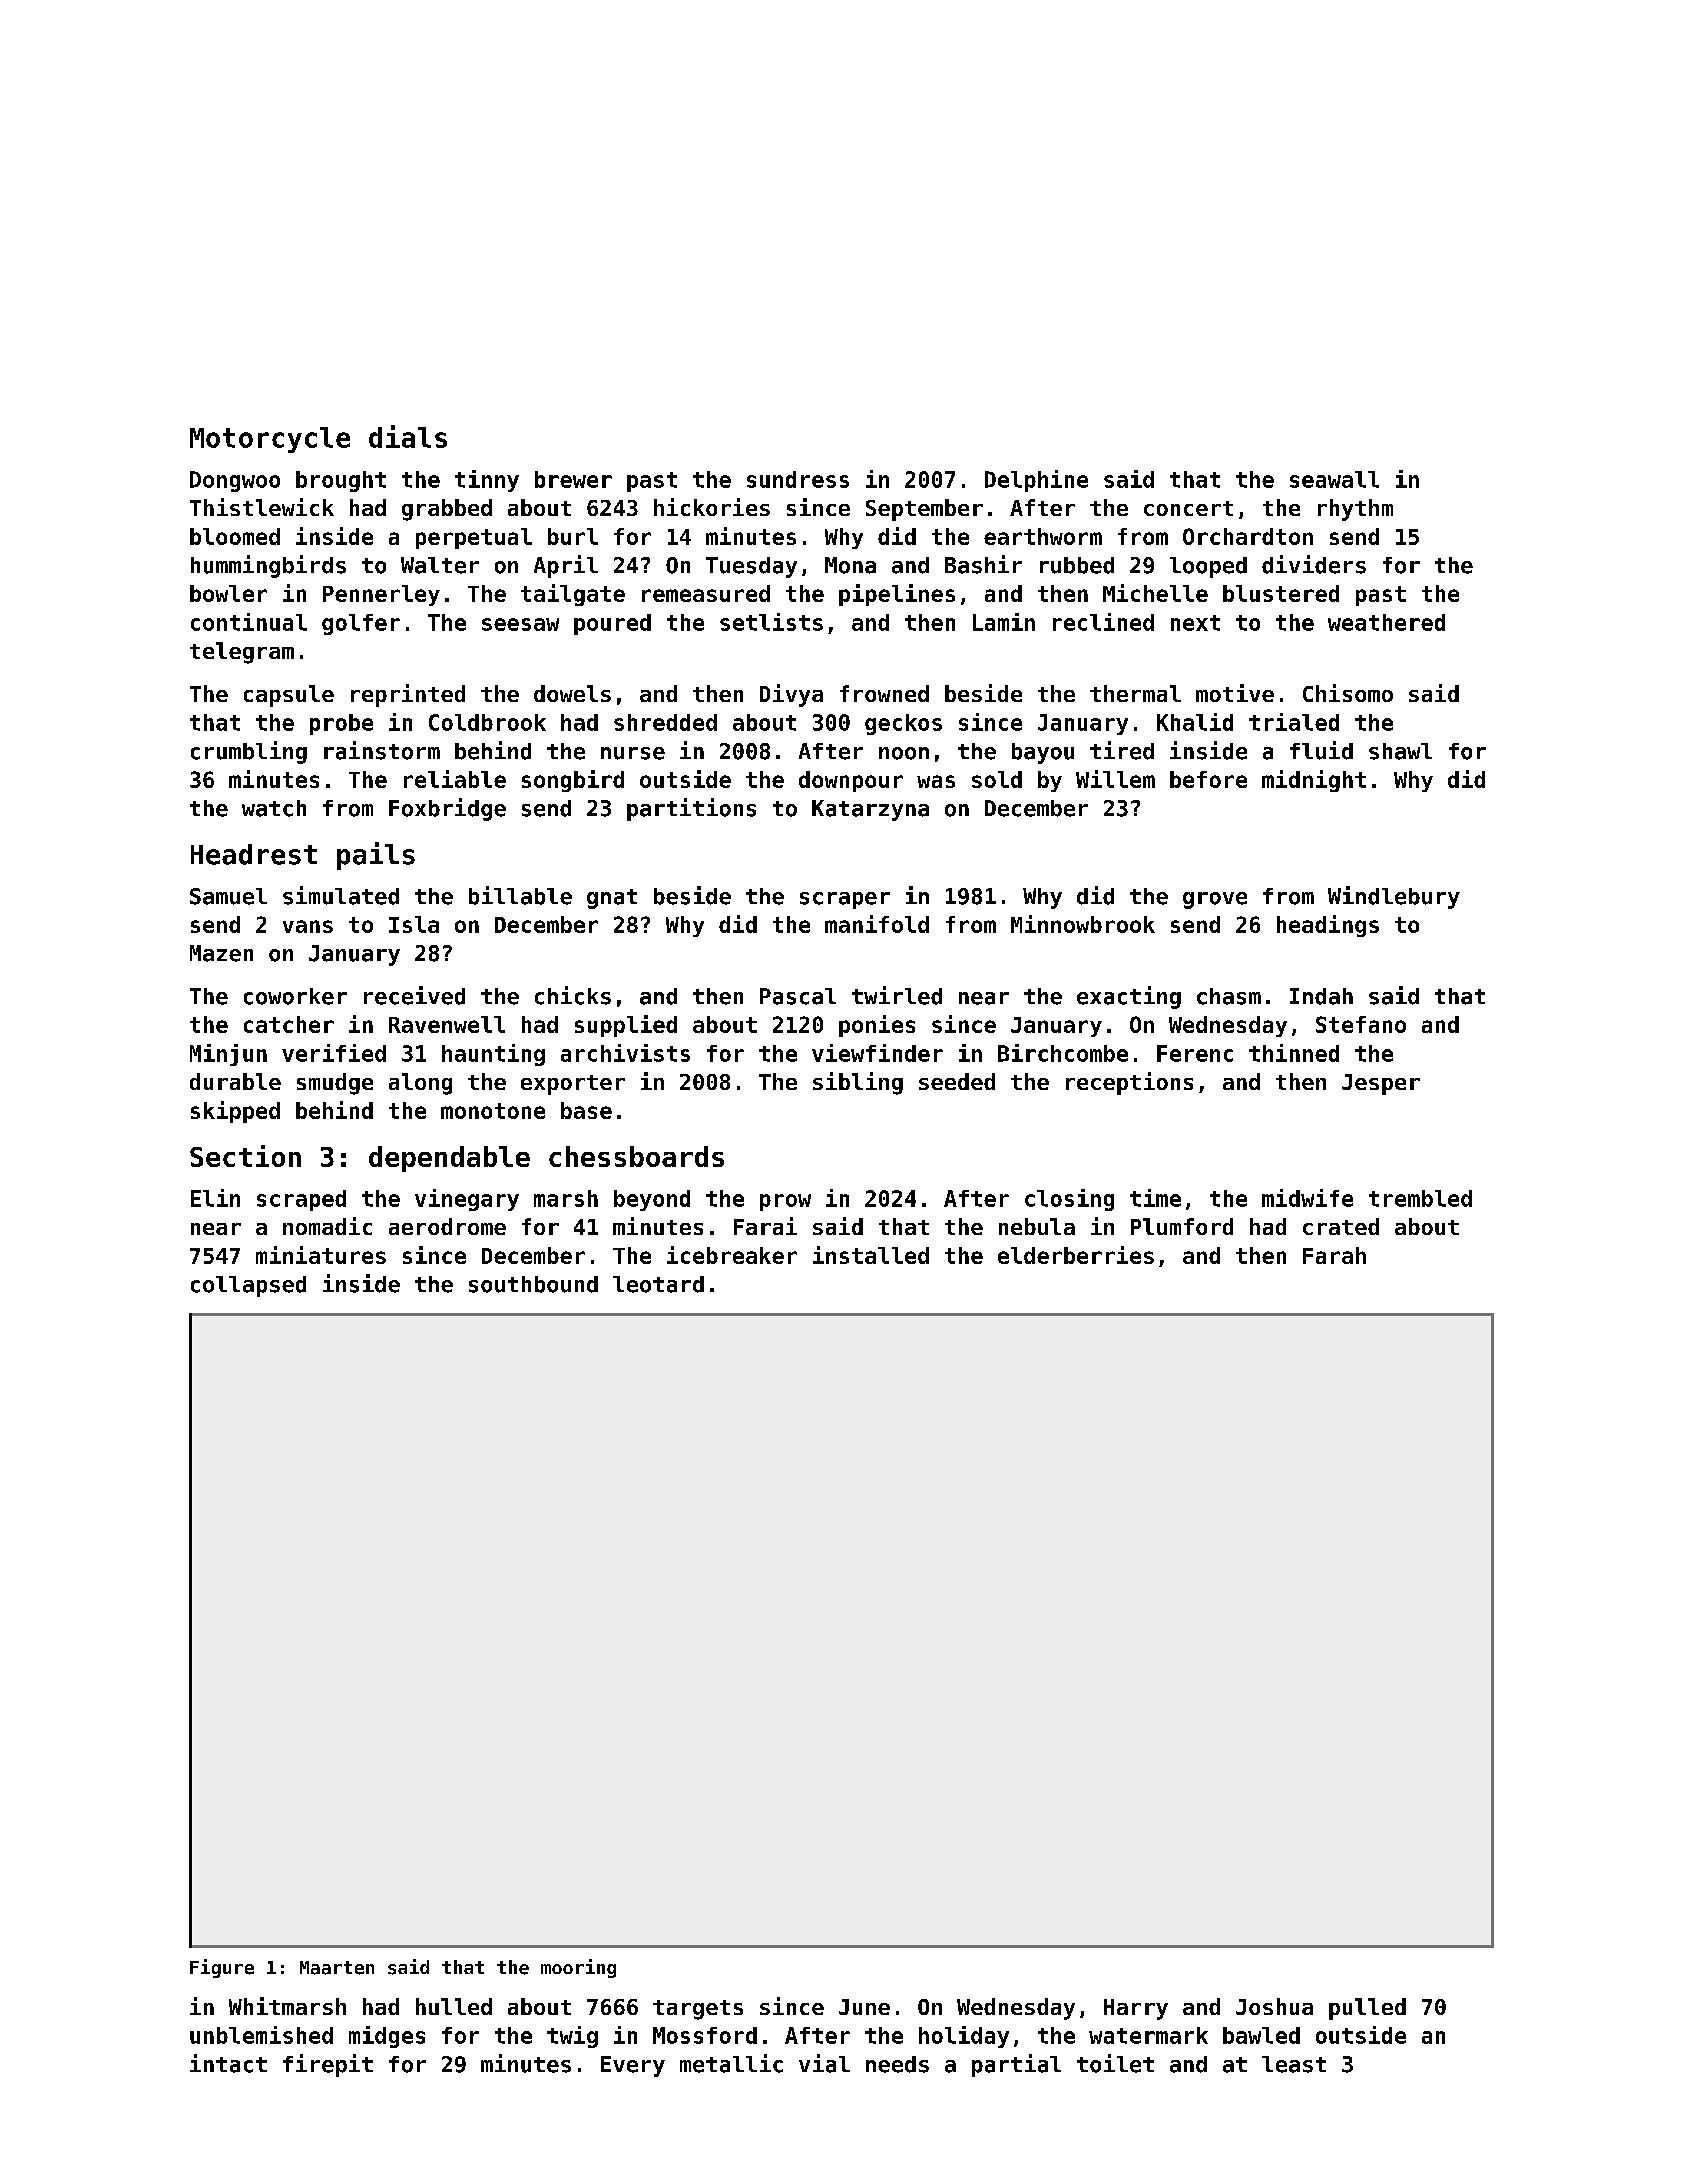 This screenshot has width=1683, height=2178. I want to click on leotard, so click(658, 1284).
